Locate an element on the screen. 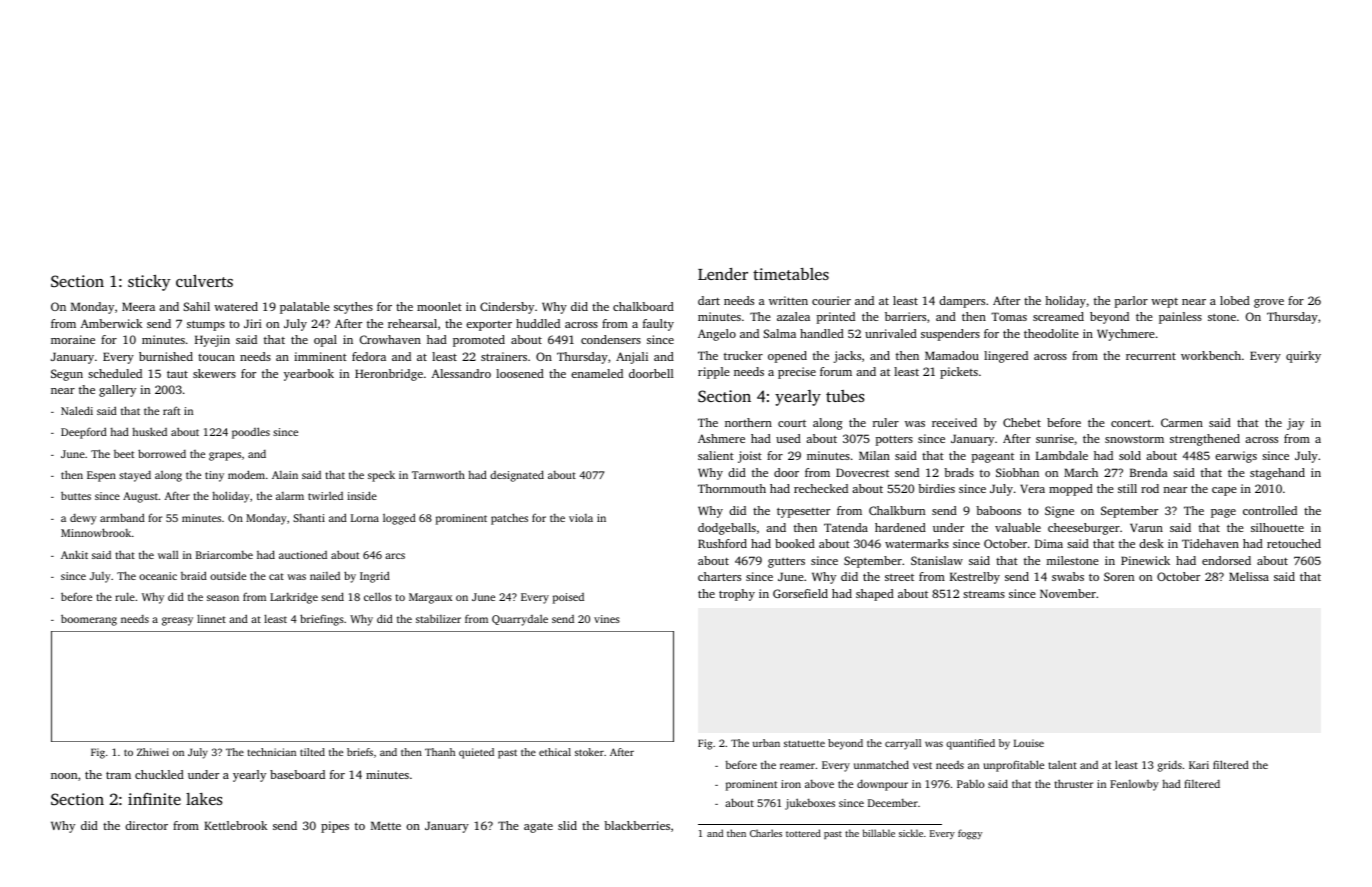 The height and width of the screenshot is (887, 1372). statuette is located at coordinates (804, 743).
